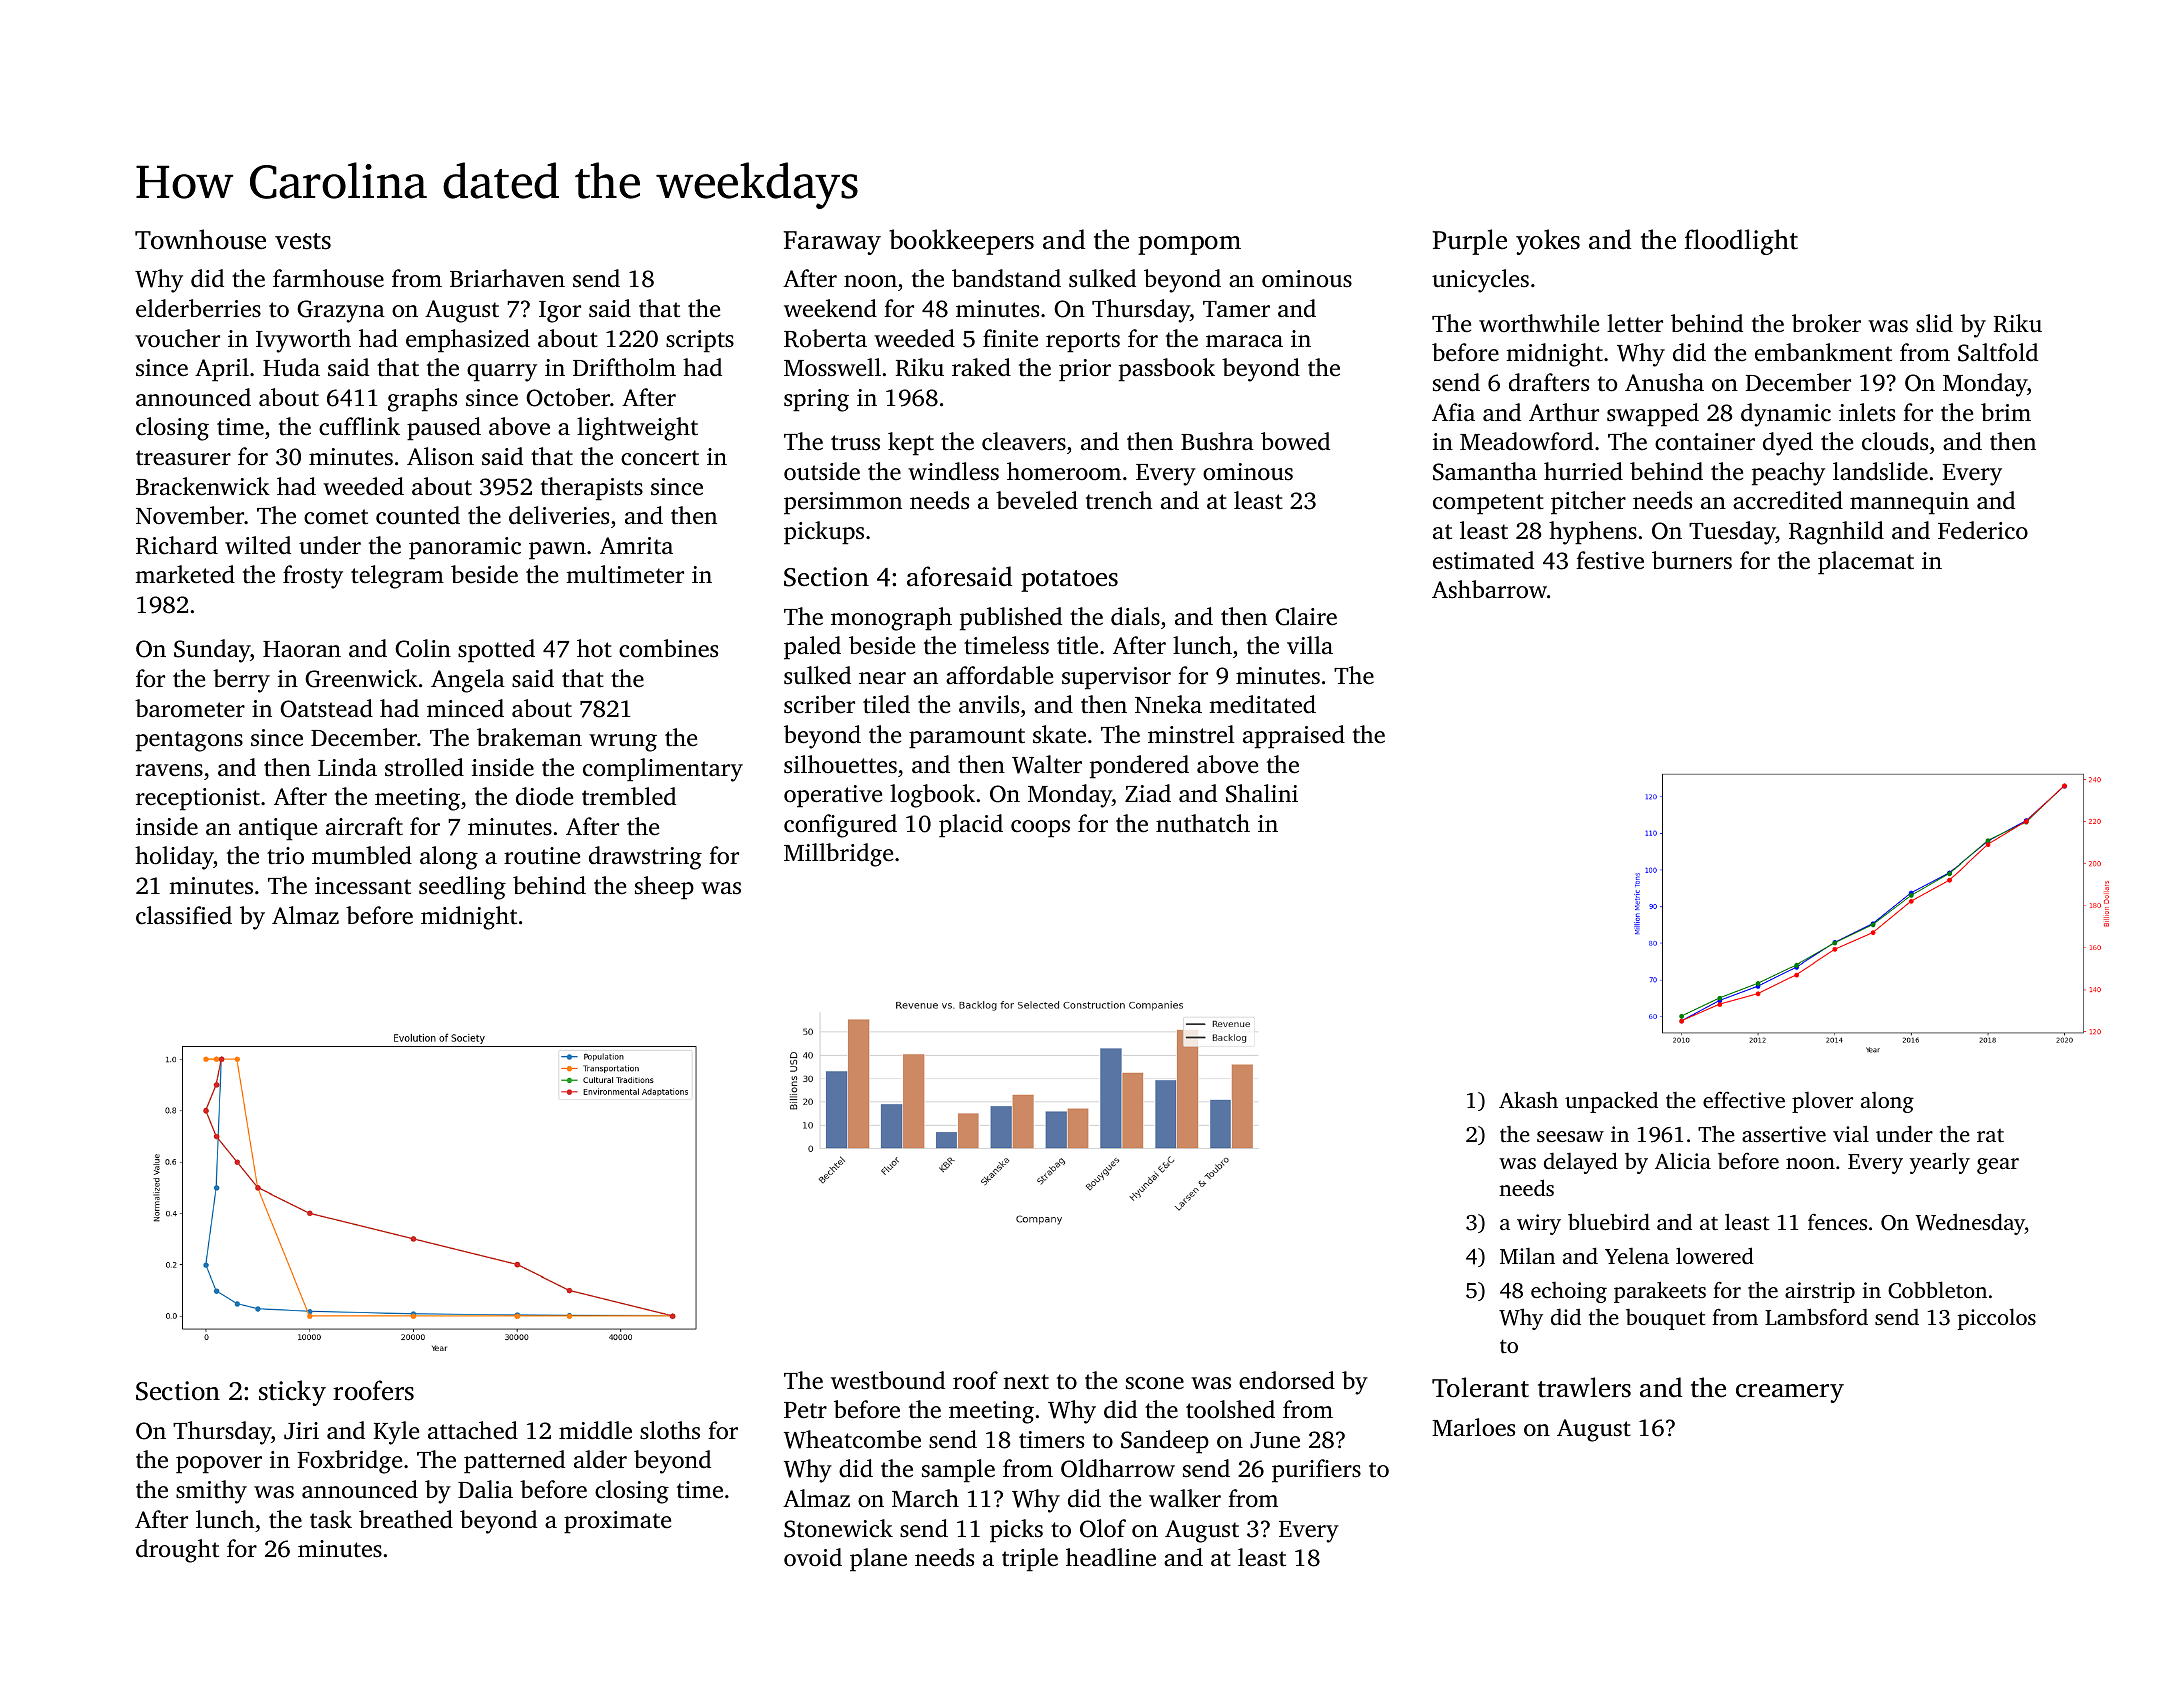 Image resolution: width=2178 pixels, height=1683 pixels. I want to click on festive, so click(1610, 560).
